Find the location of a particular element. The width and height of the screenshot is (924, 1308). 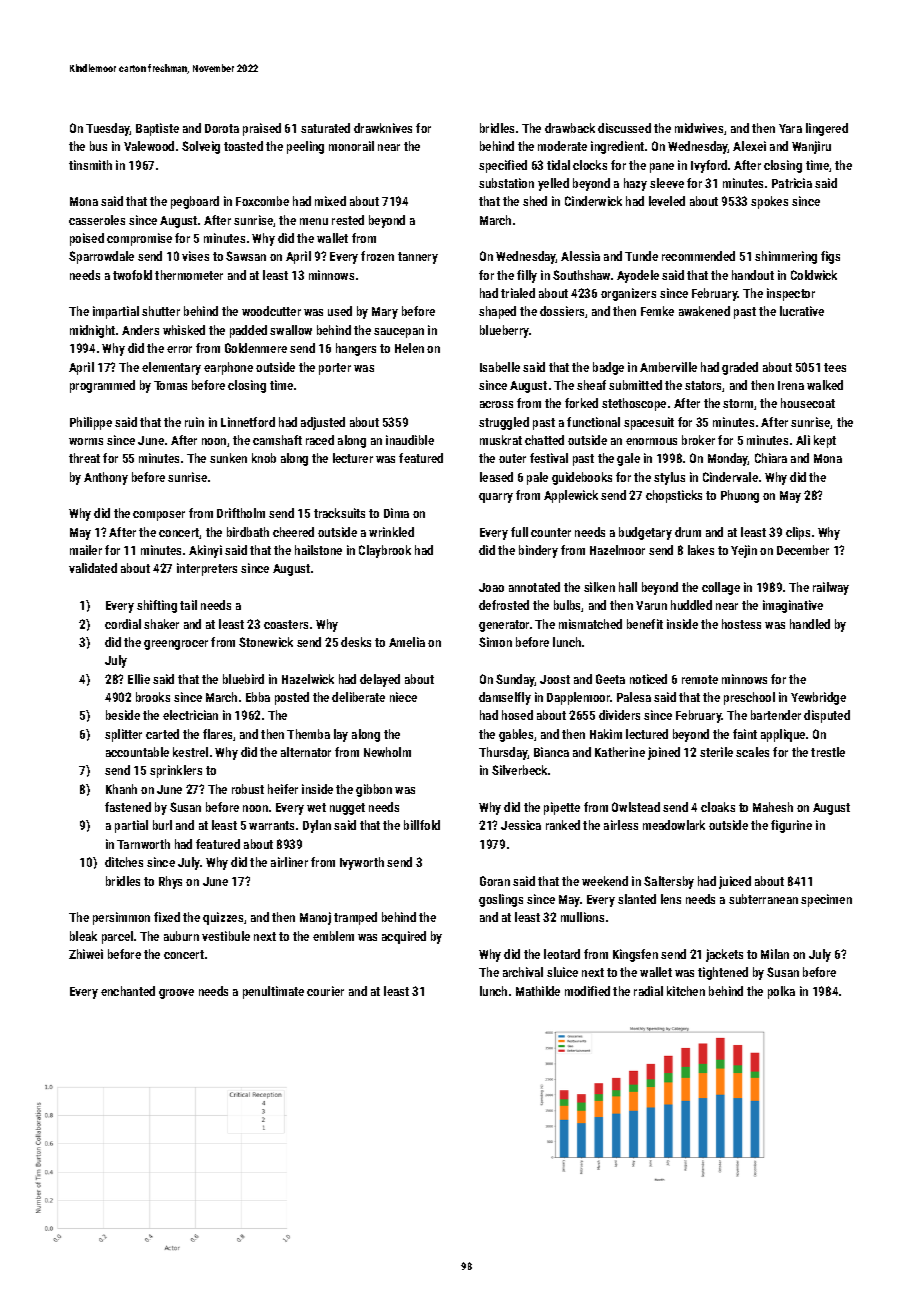

drawknives is located at coordinates (383, 128).
